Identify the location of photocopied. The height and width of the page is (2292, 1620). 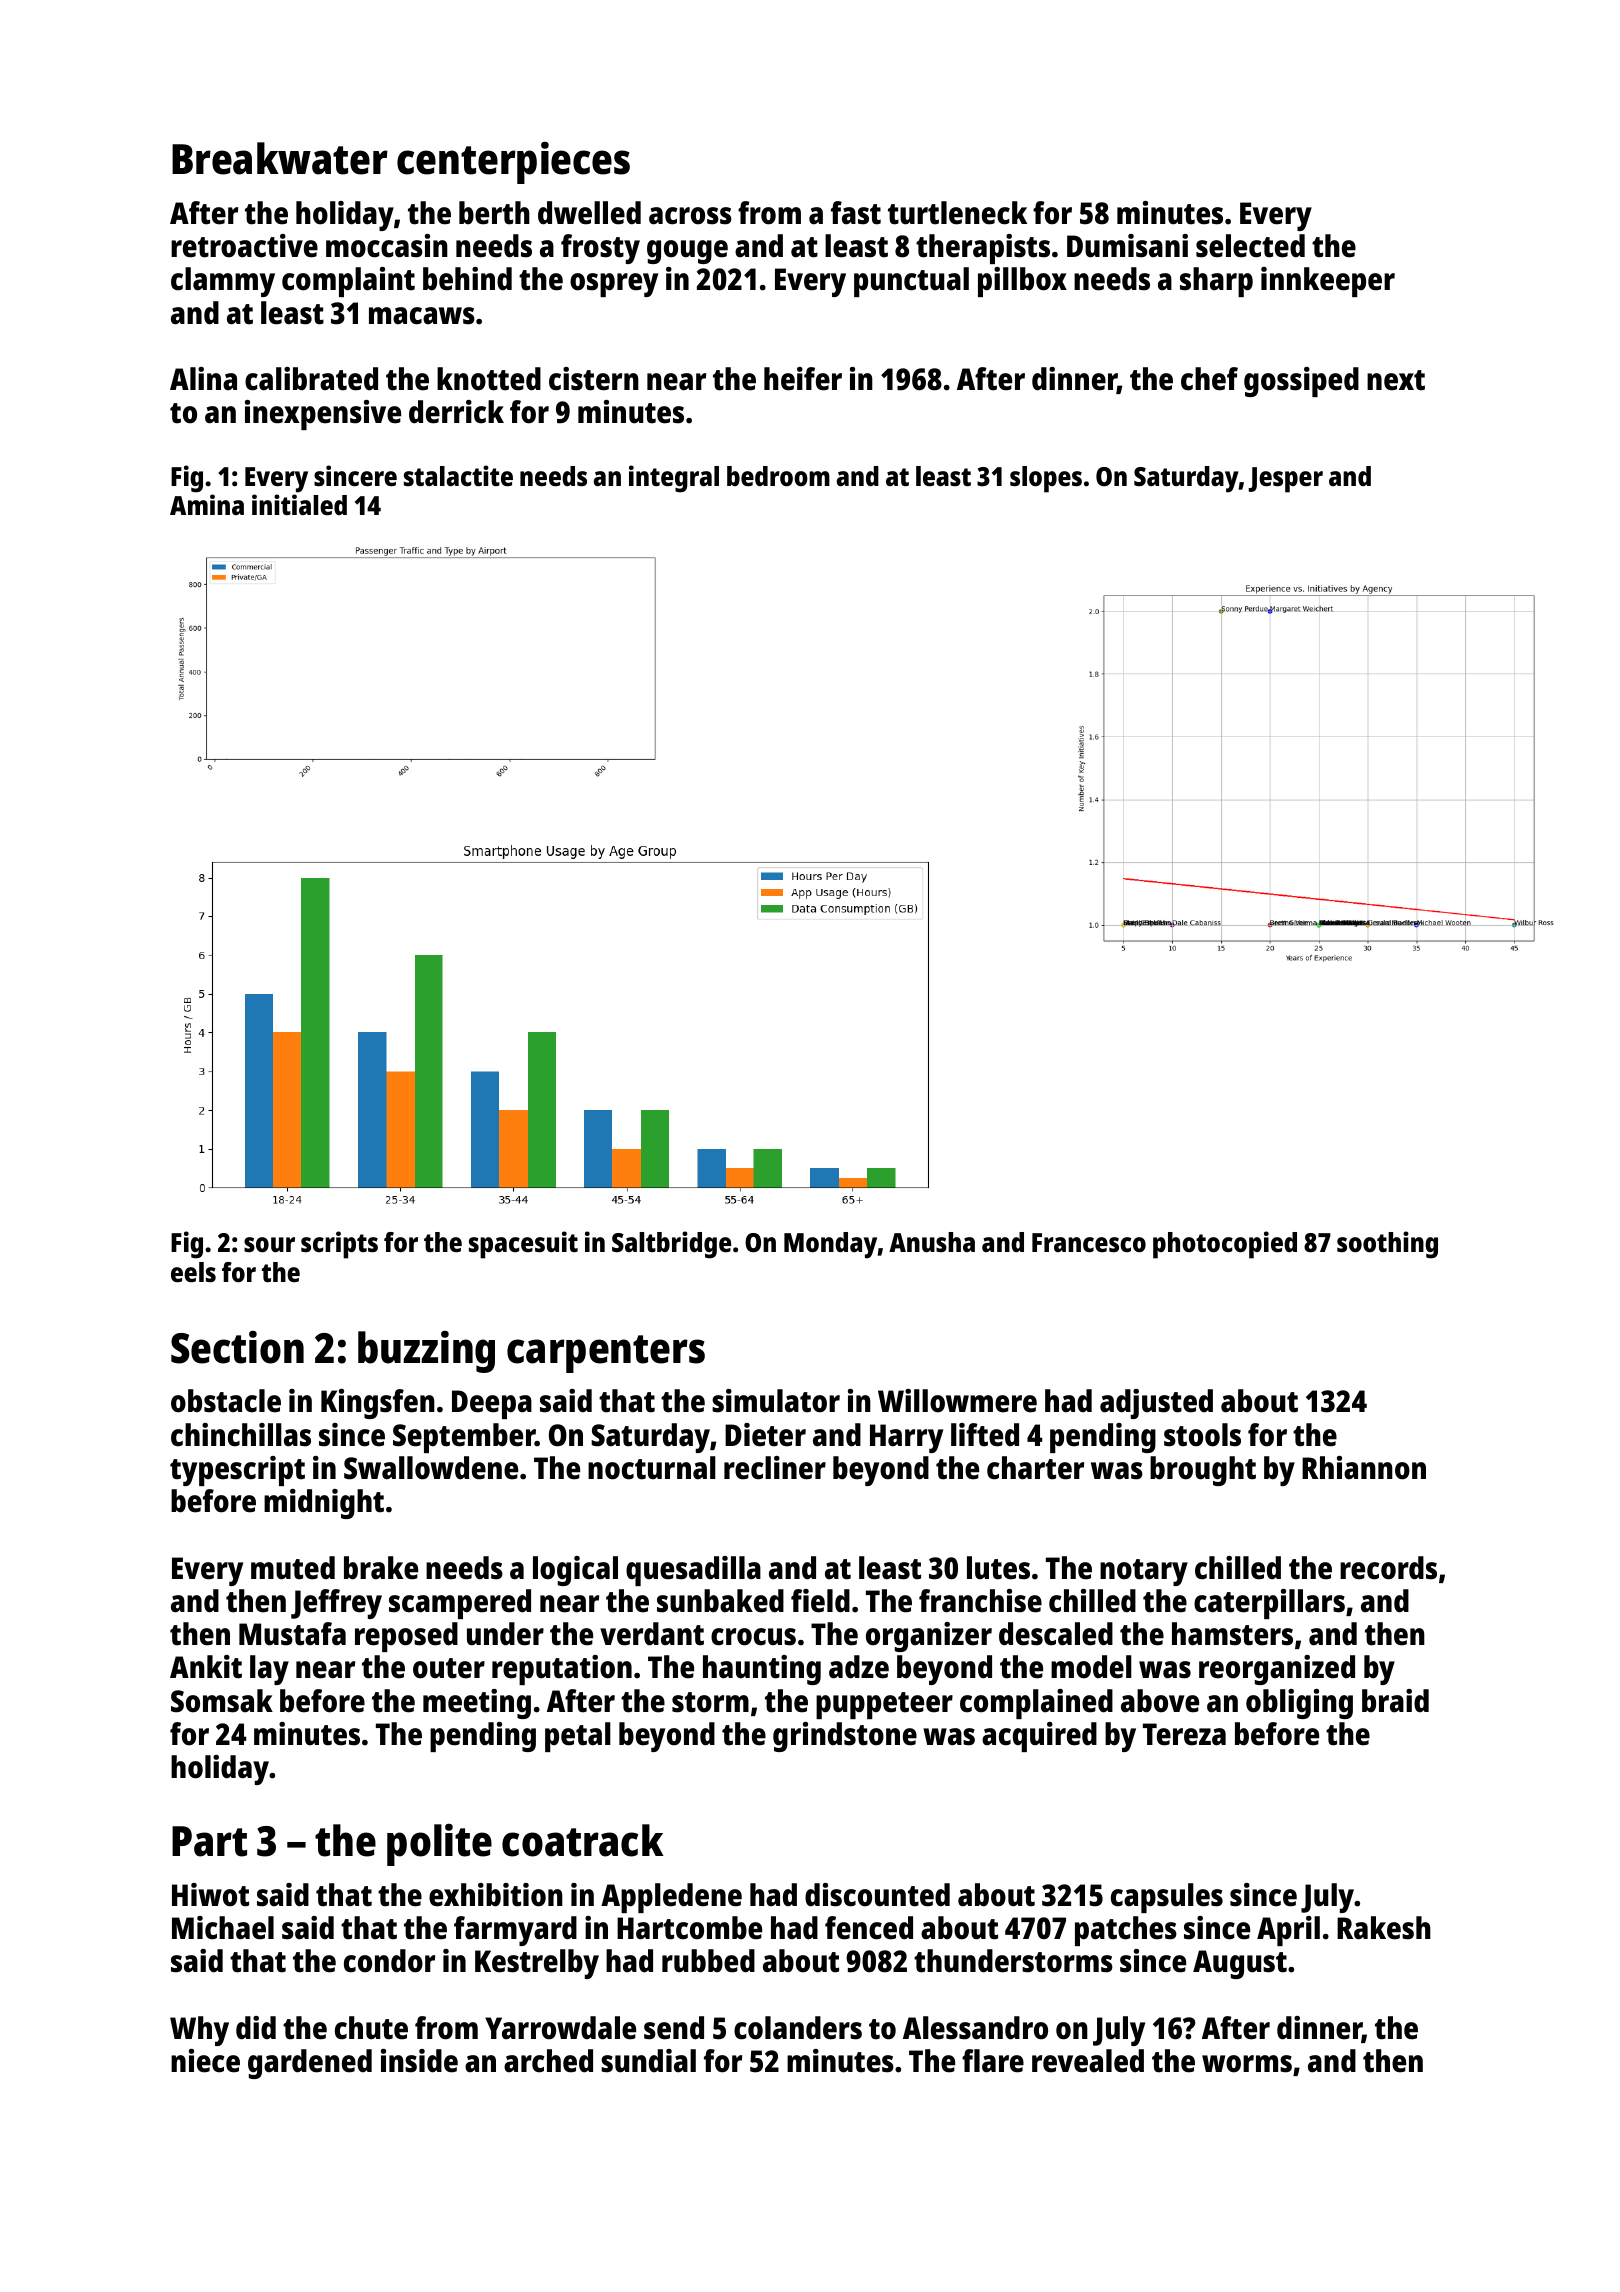
(1225, 1245).
